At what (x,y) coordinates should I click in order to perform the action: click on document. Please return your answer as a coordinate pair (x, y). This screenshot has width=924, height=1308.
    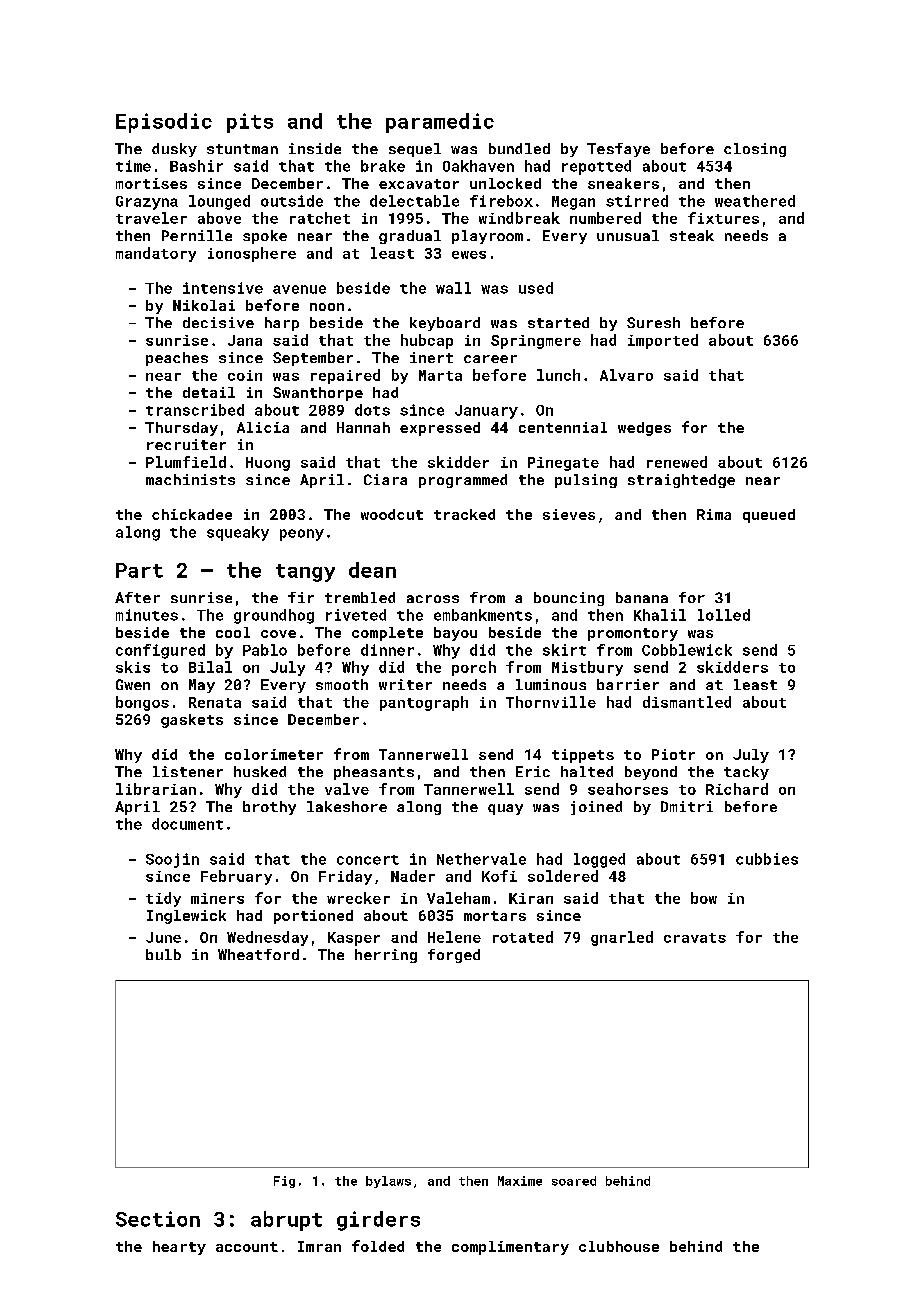
    Looking at the image, I should click on (187, 824).
